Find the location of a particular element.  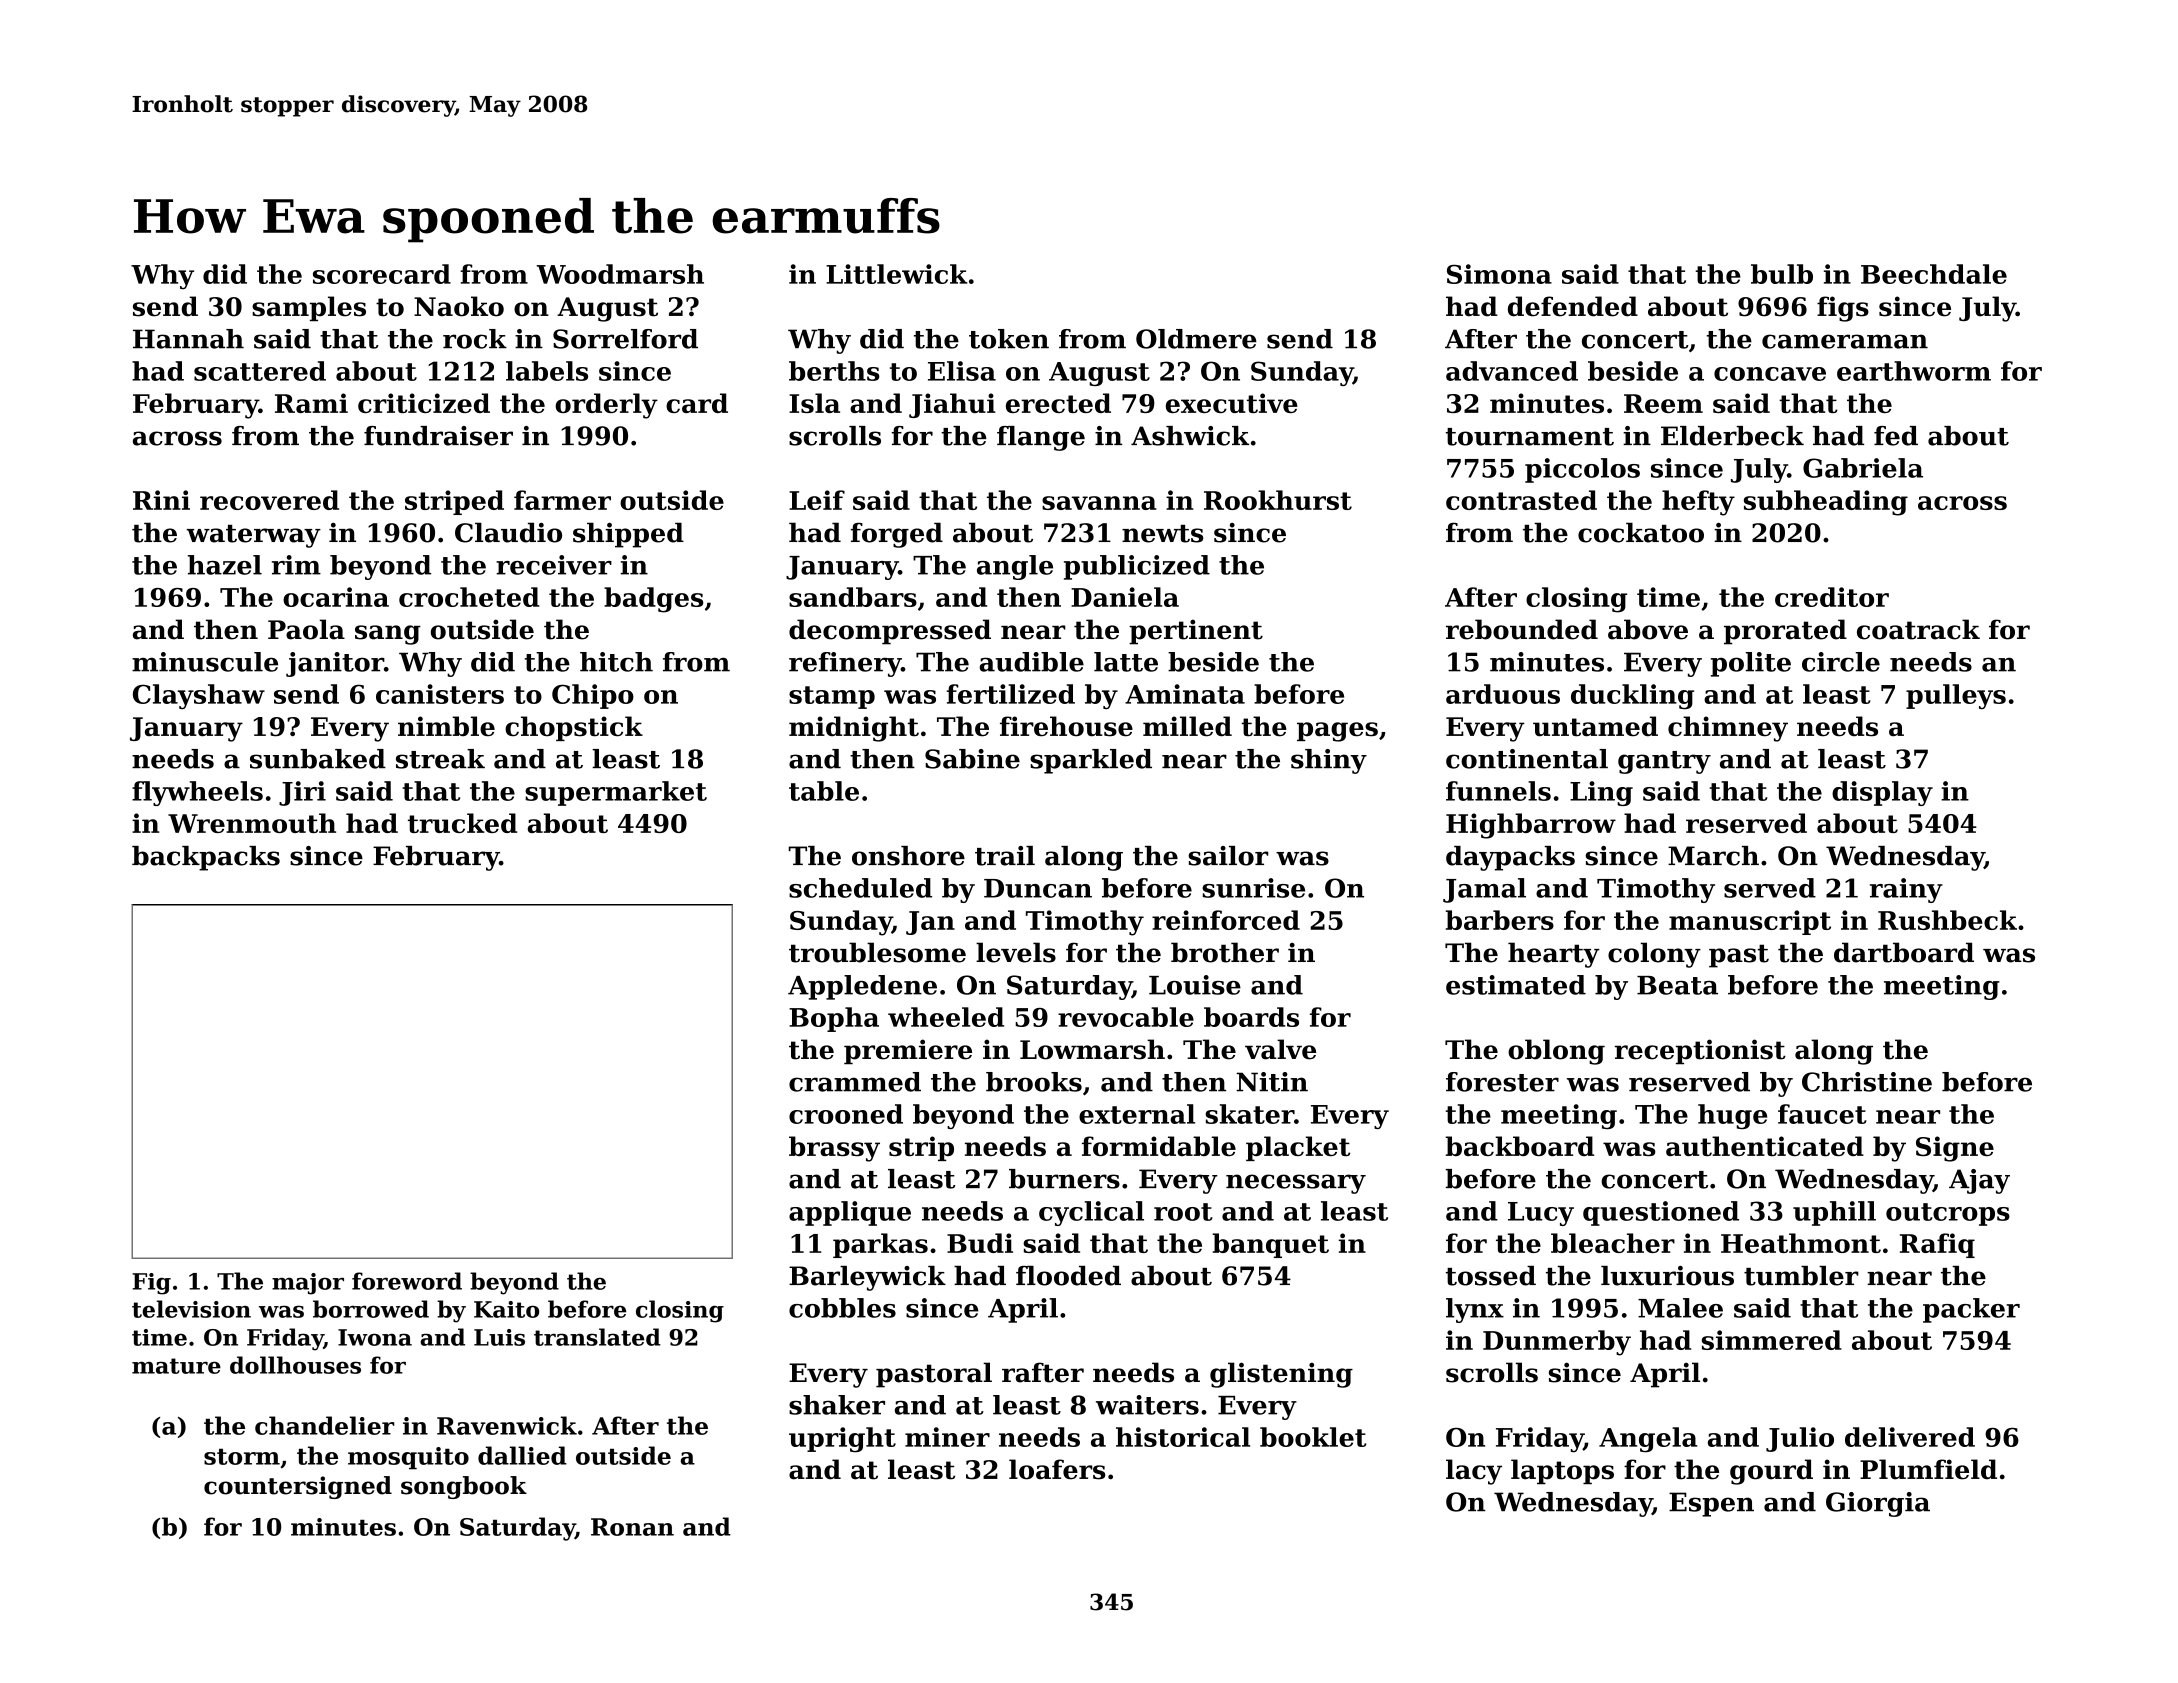

Beechdale is located at coordinates (1934, 274).
